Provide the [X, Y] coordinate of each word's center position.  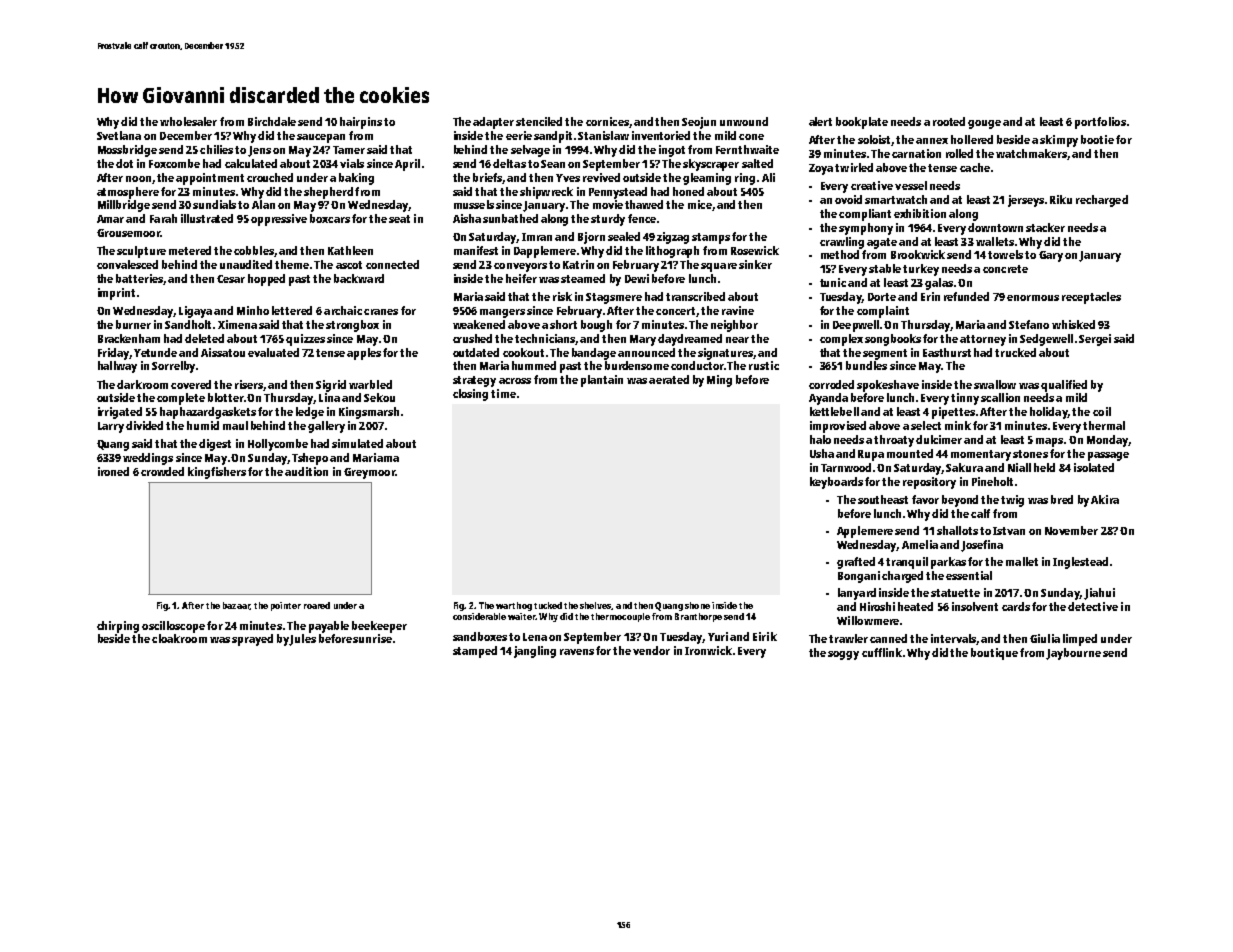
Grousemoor [128, 233]
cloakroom [179, 638]
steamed [583, 278]
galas [939, 284]
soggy [843, 655]
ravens [577, 652]
